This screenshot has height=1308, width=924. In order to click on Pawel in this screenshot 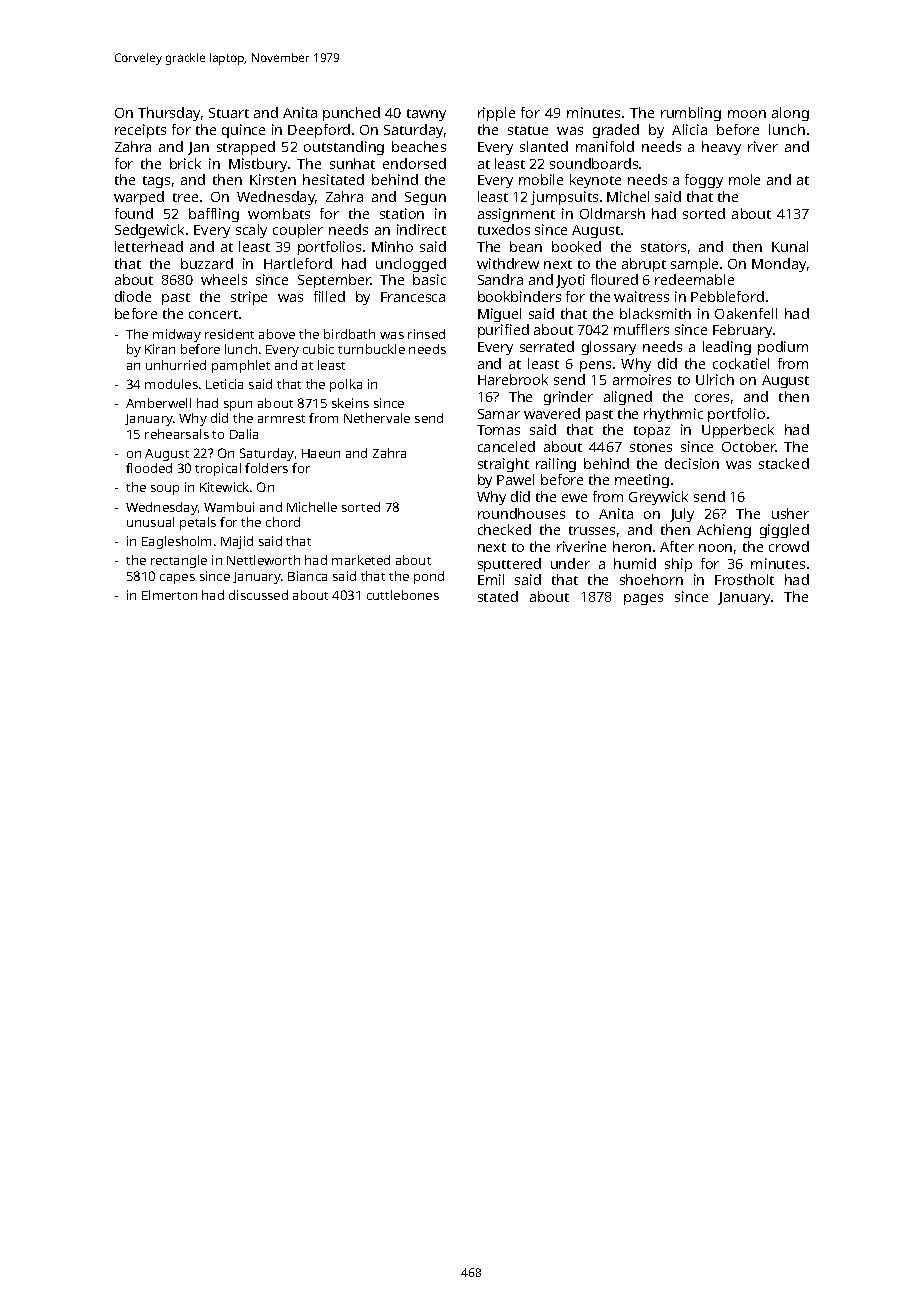, I will do `click(515, 479)`.
